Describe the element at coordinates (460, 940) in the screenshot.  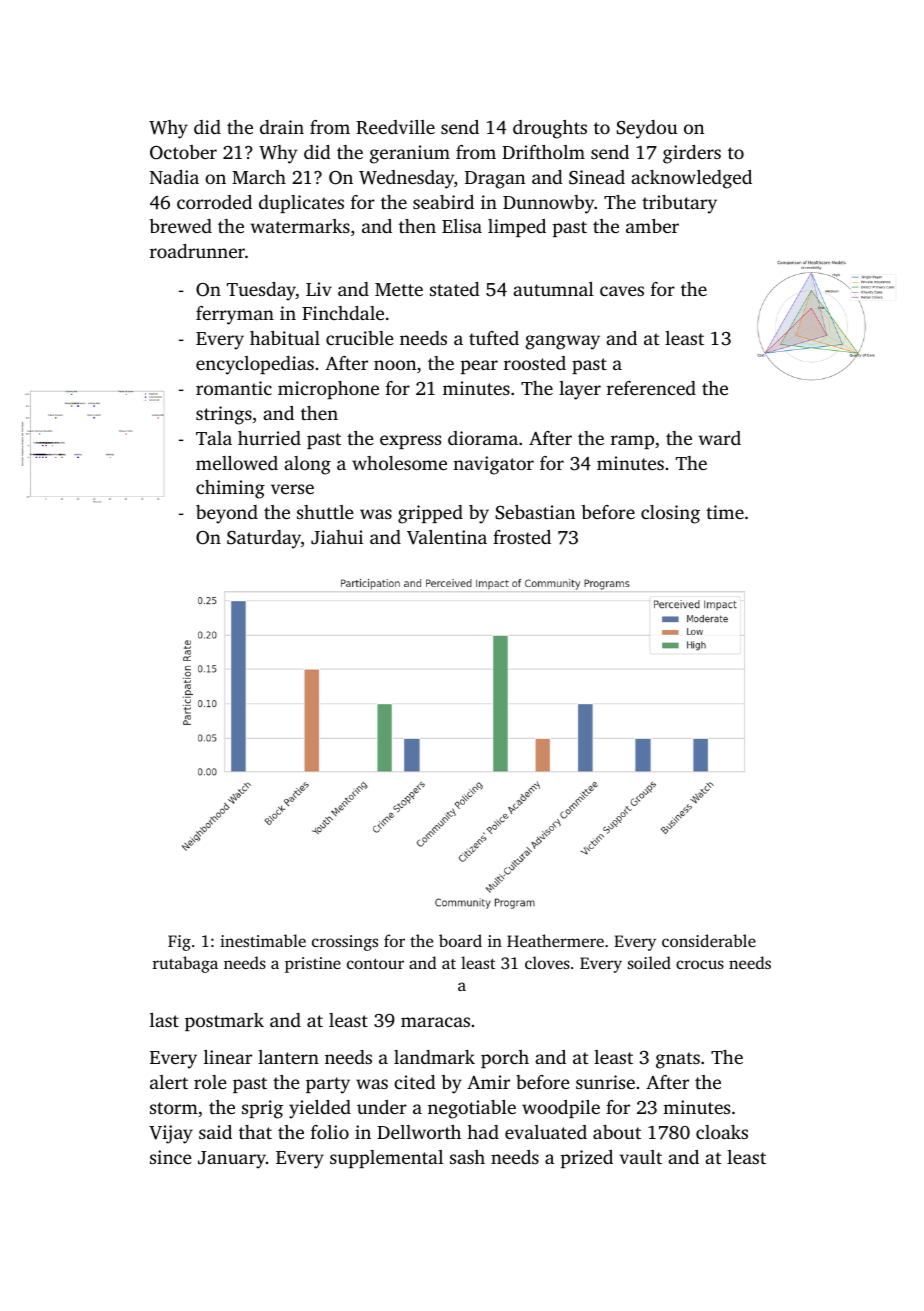
I see `board` at that location.
